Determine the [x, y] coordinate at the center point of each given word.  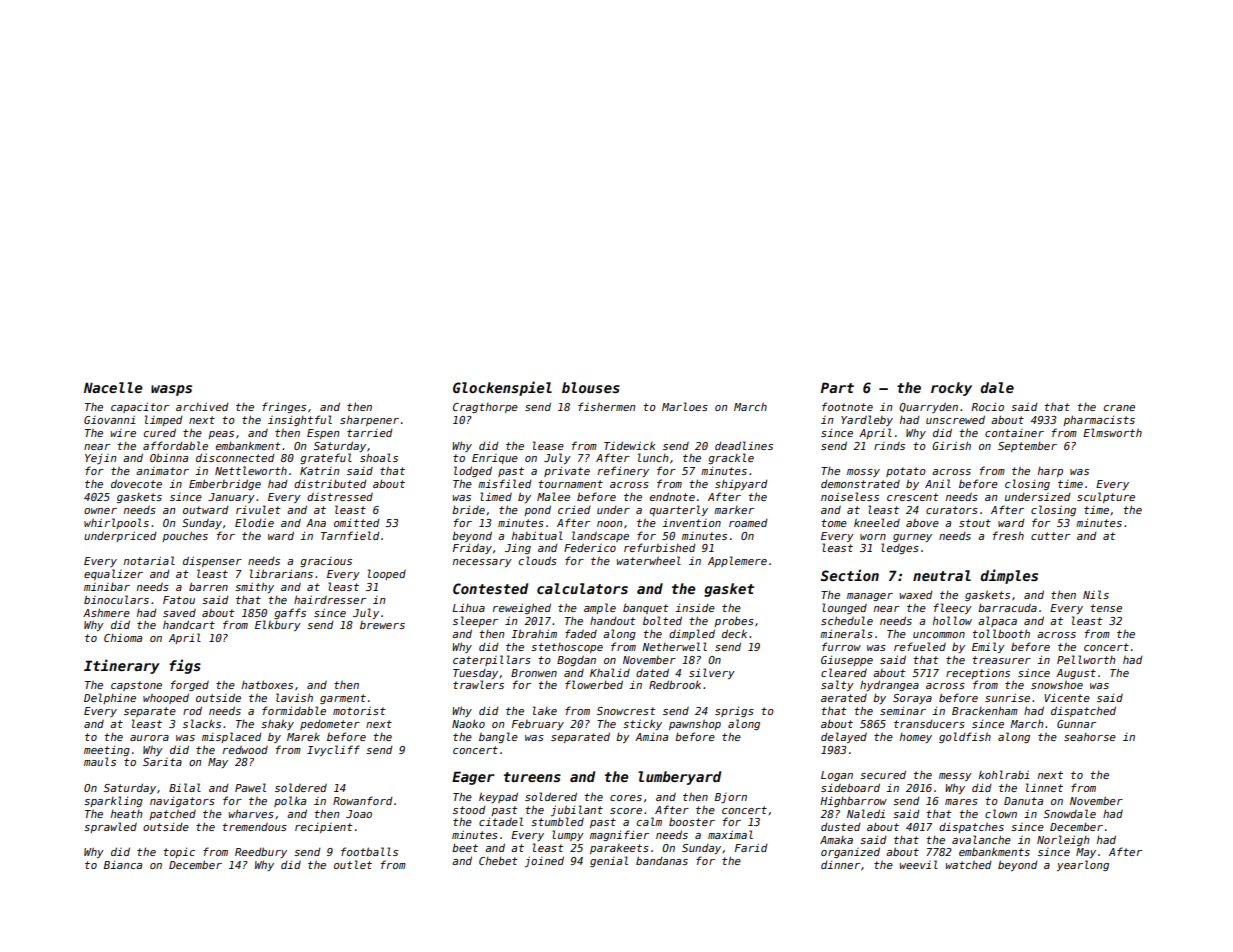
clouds [538, 560]
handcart [189, 624]
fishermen [606, 406]
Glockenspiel [502, 388]
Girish [951, 445]
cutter [1050, 536]
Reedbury [261, 852]
